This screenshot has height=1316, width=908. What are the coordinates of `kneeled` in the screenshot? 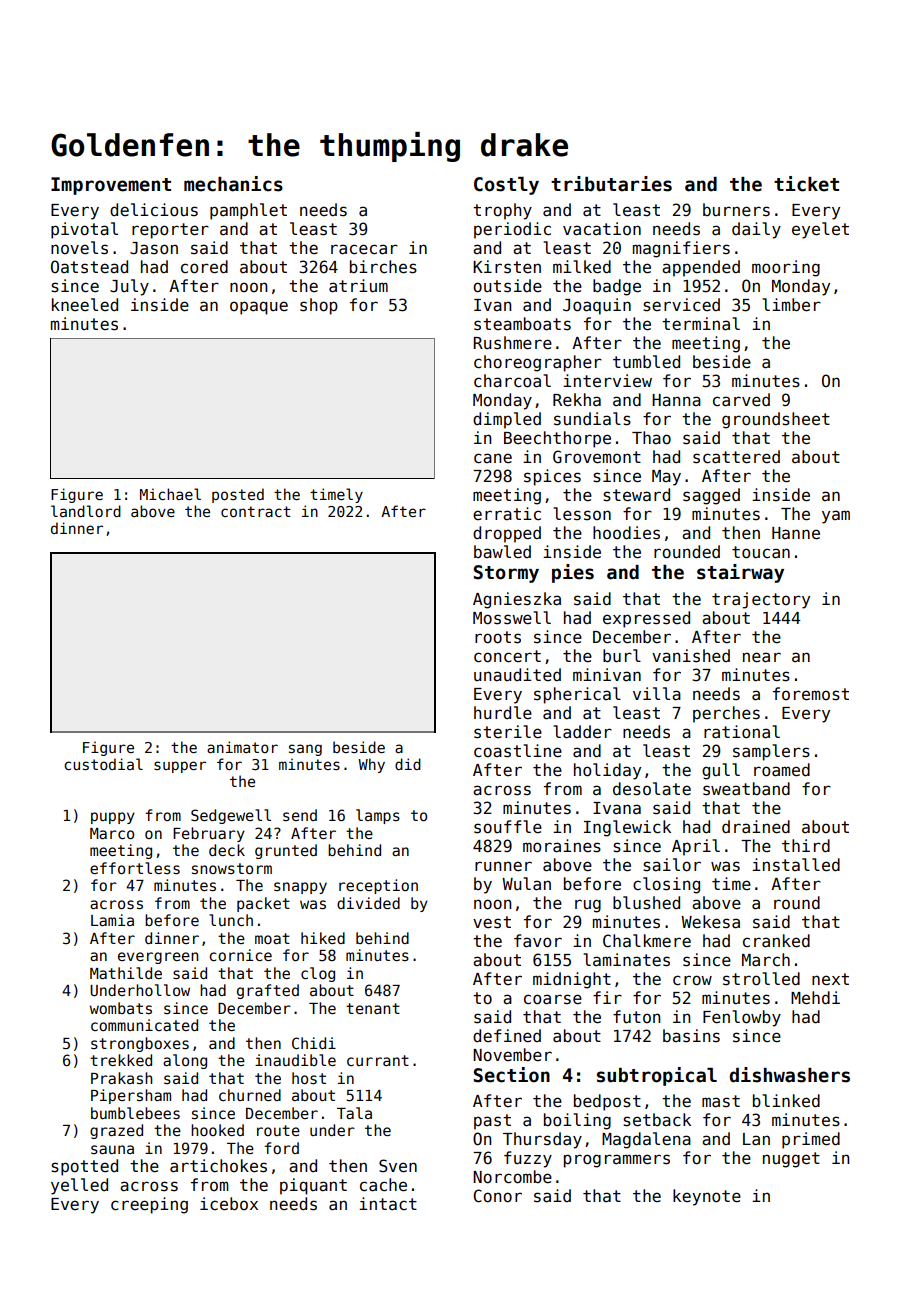 It's located at (85, 304).
